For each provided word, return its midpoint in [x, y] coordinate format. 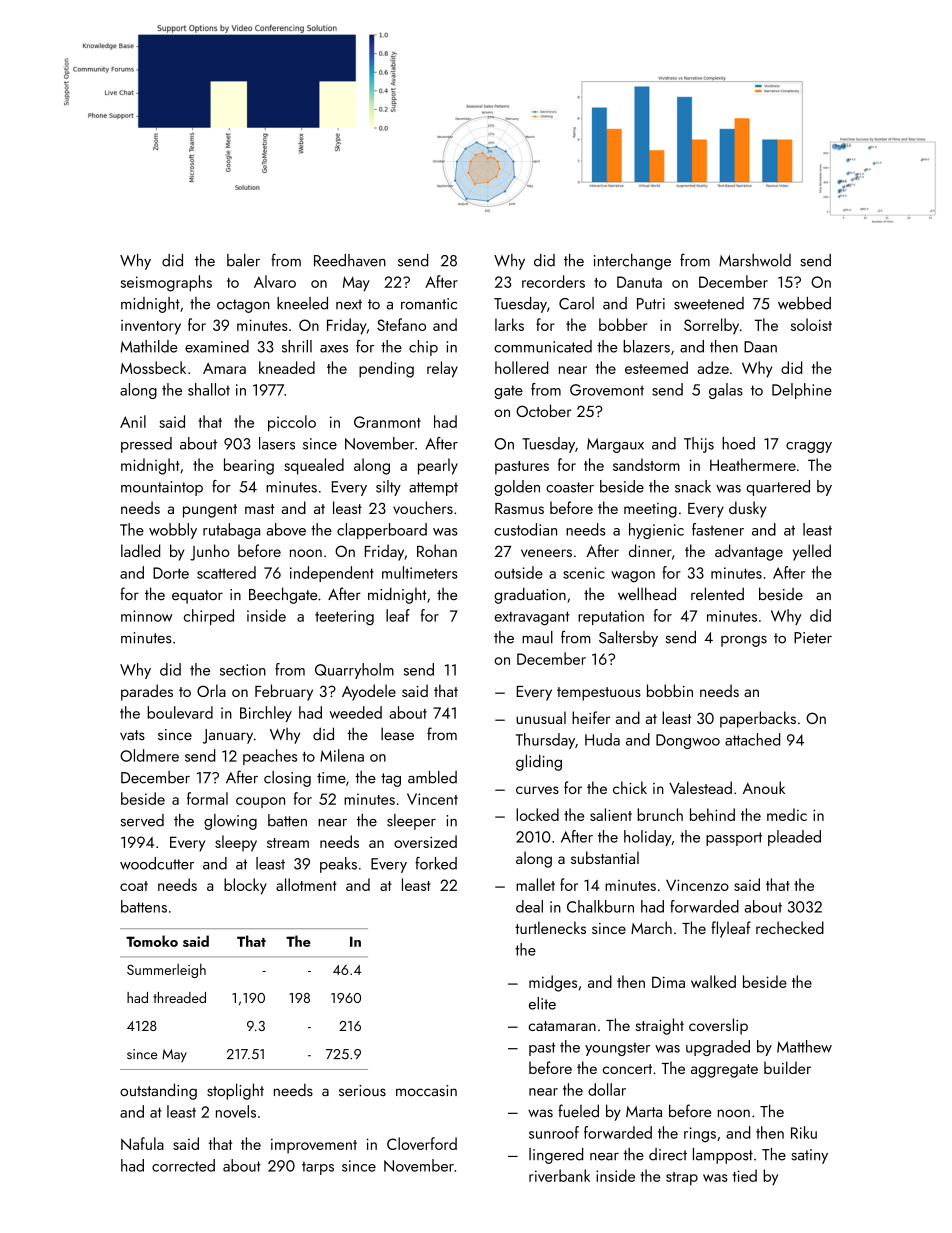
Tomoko [152, 941]
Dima [668, 982]
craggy [809, 447]
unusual [541, 717]
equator [197, 597]
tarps [318, 1168]
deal [529, 906]
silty [388, 488]
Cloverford [422, 1143]
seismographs [166, 283]
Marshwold [755, 260]
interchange [632, 262]
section [243, 670]
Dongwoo [688, 741]
